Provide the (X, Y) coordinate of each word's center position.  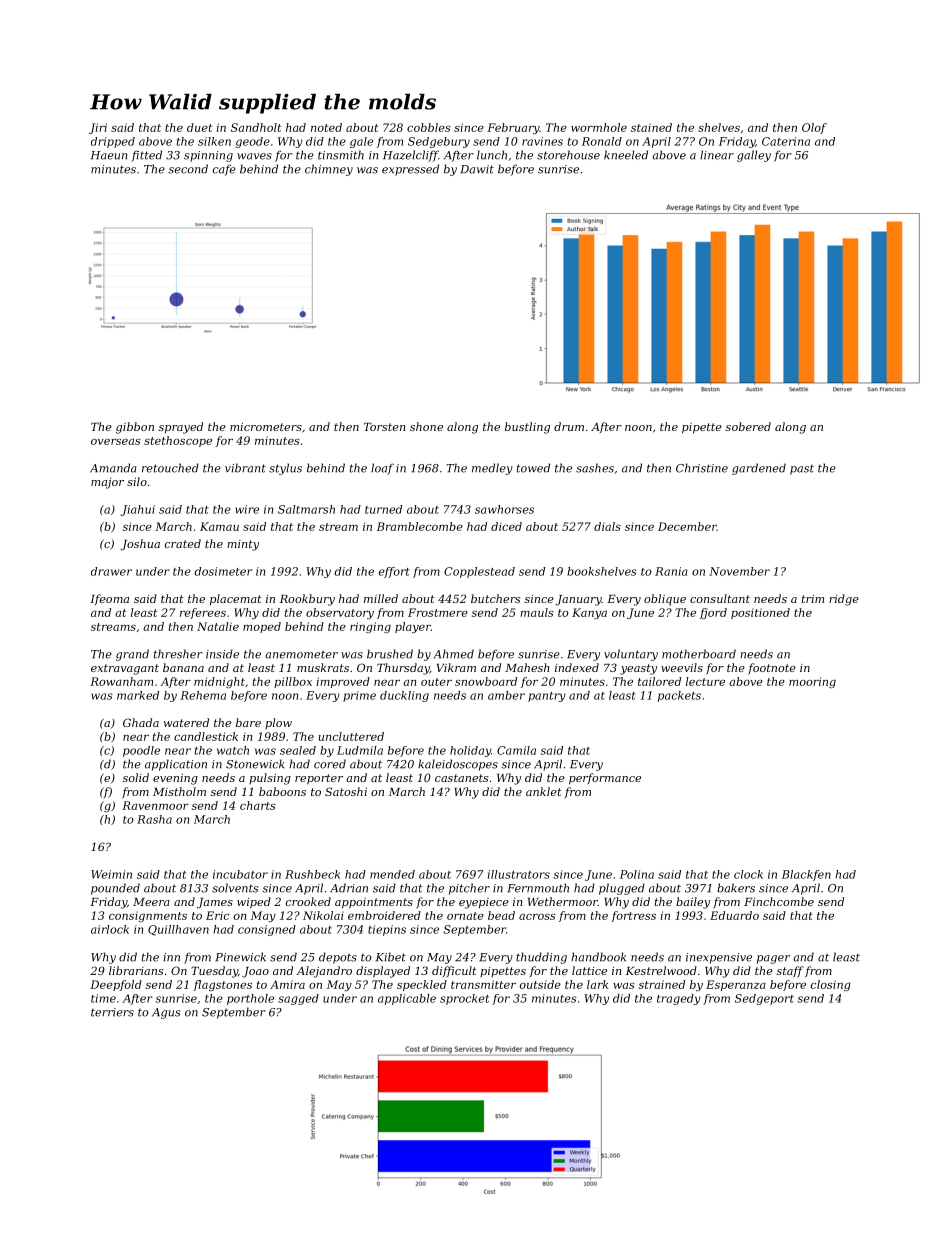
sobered (748, 426)
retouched (170, 468)
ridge (844, 600)
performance (605, 779)
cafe (224, 170)
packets (679, 696)
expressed (410, 170)
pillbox (293, 682)
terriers (112, 1012)
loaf (382, 469)
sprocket (464, 999)
